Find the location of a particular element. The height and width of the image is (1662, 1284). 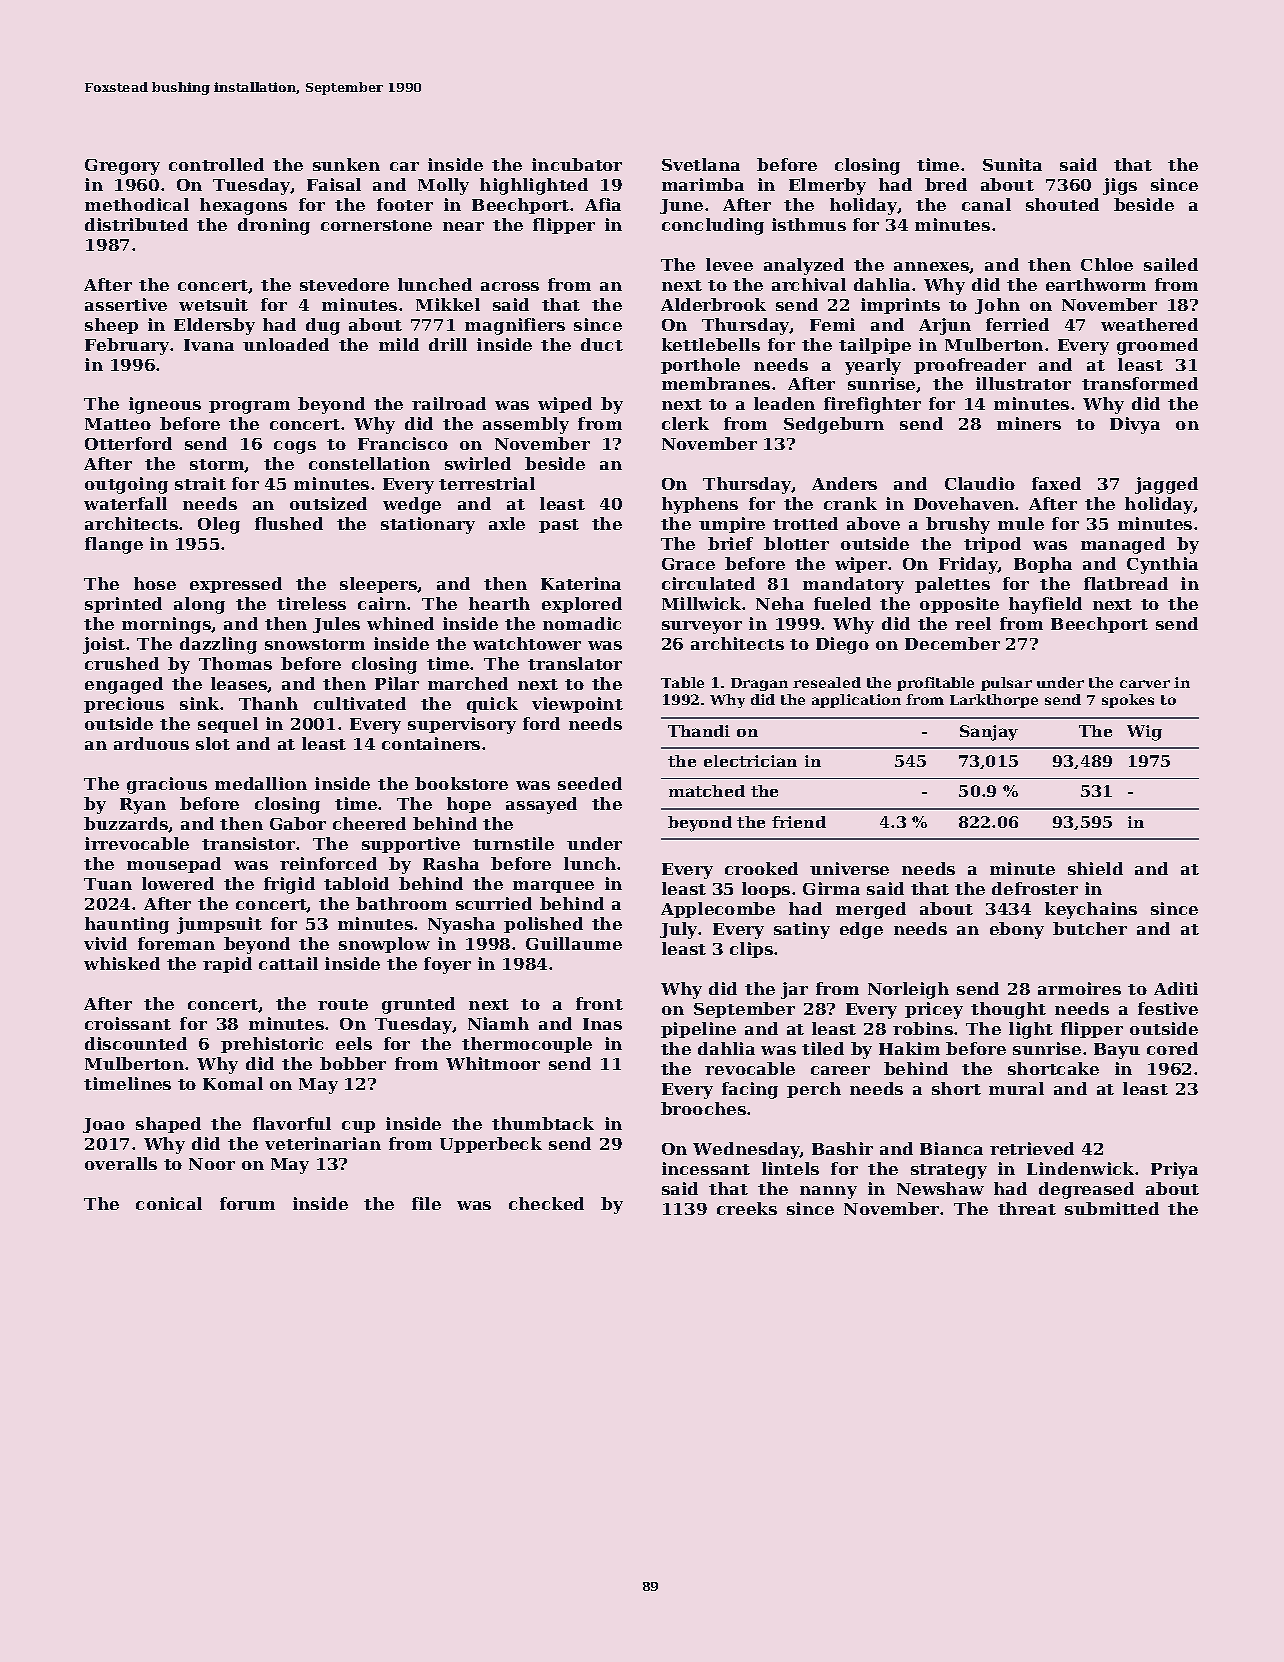

sailed is located at coordinates (1171, 264).
